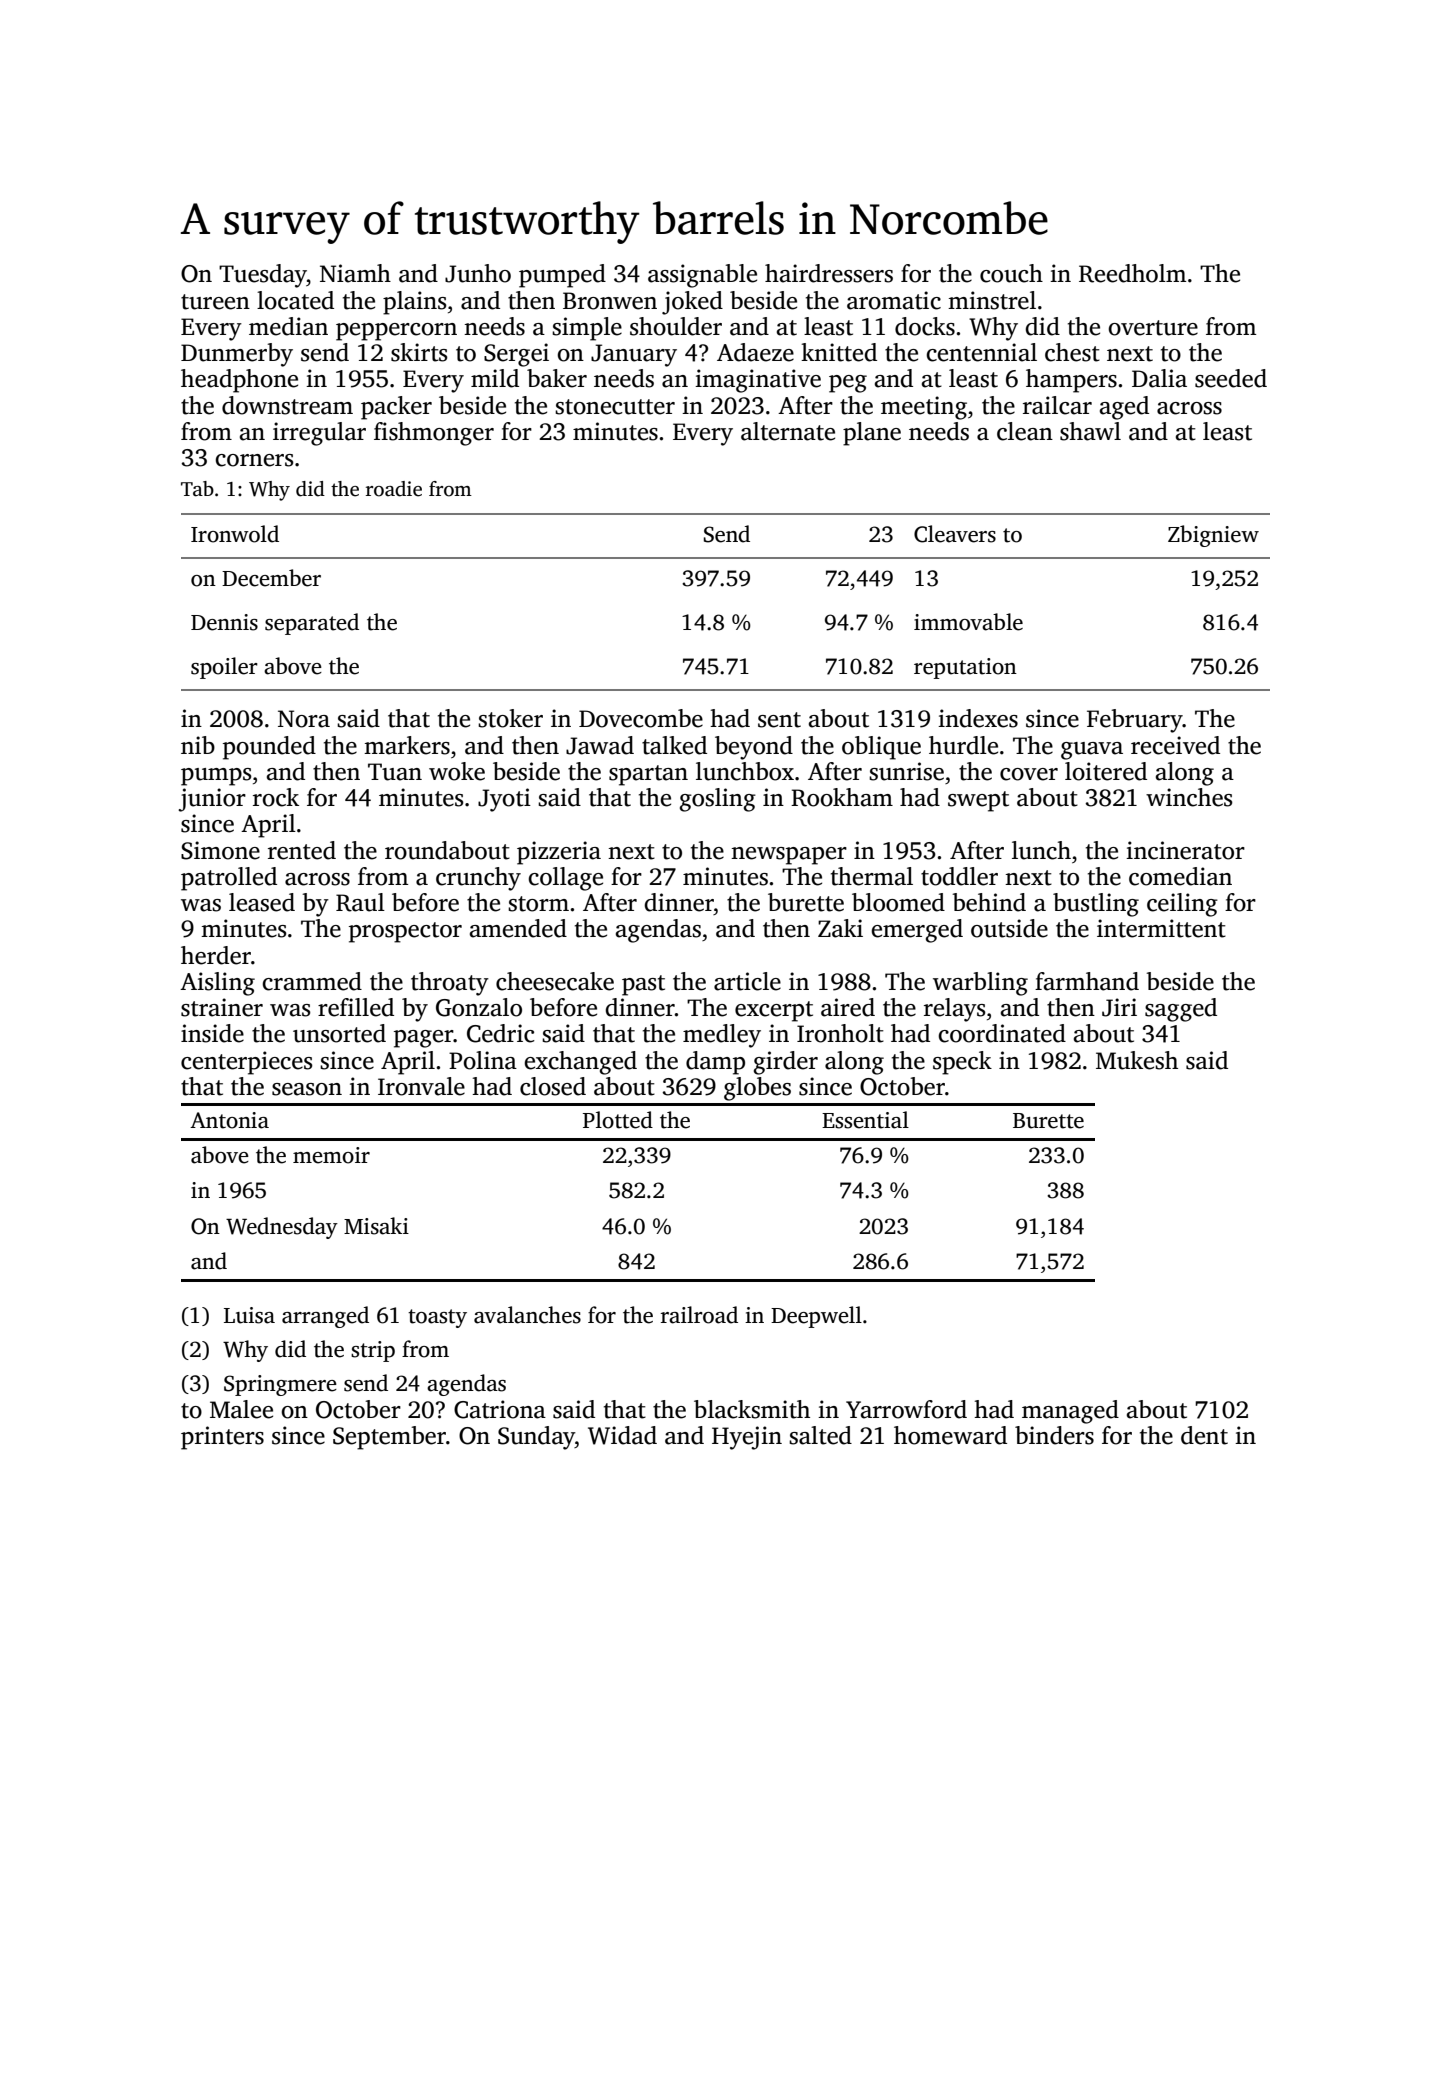 This screenshot has width=1450, height=2100. I want to click on incinerator, so click(1185, 850).
